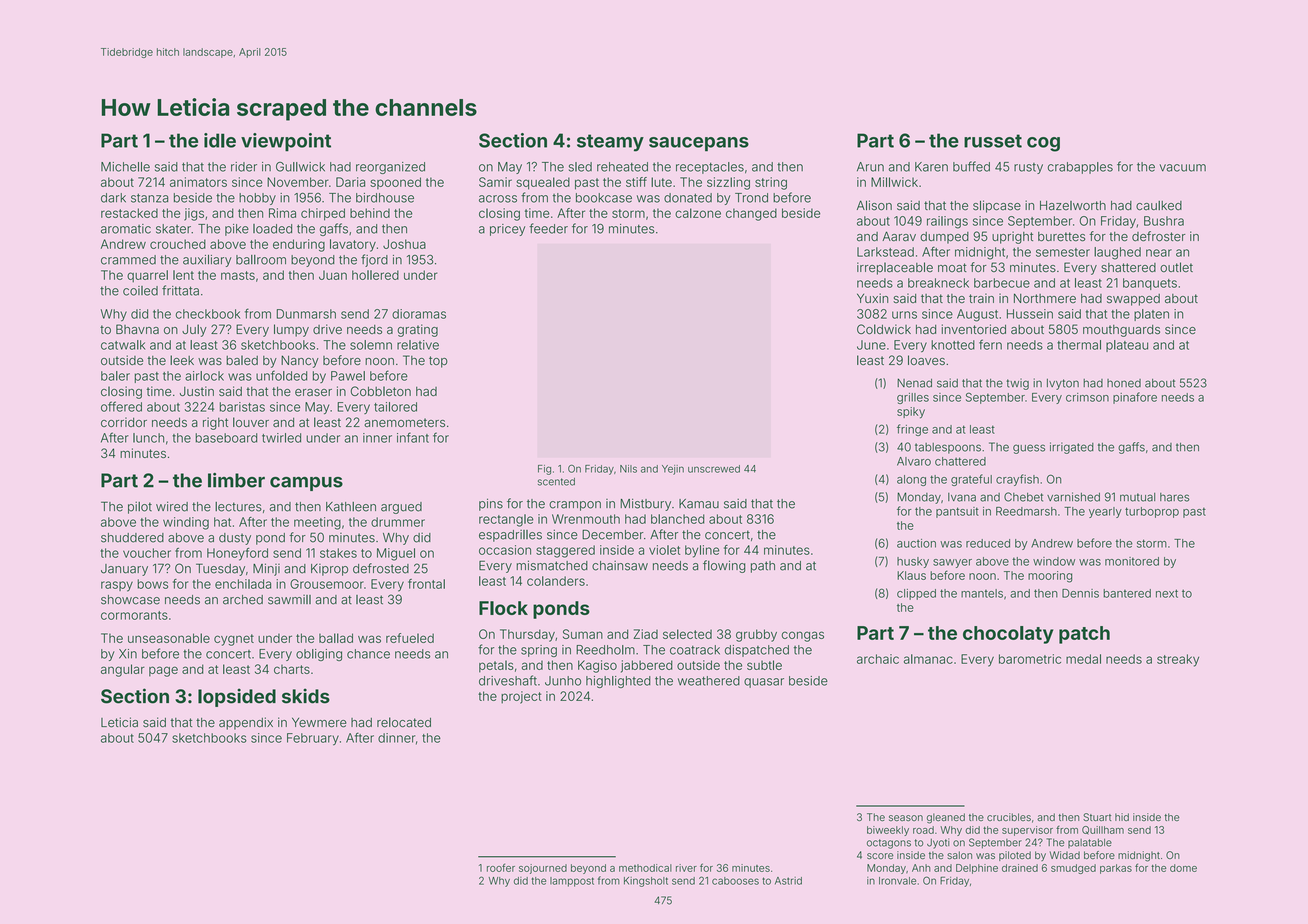  Describe the element at coordinates (1175, 497) in the page. I see `hares` at that location.
